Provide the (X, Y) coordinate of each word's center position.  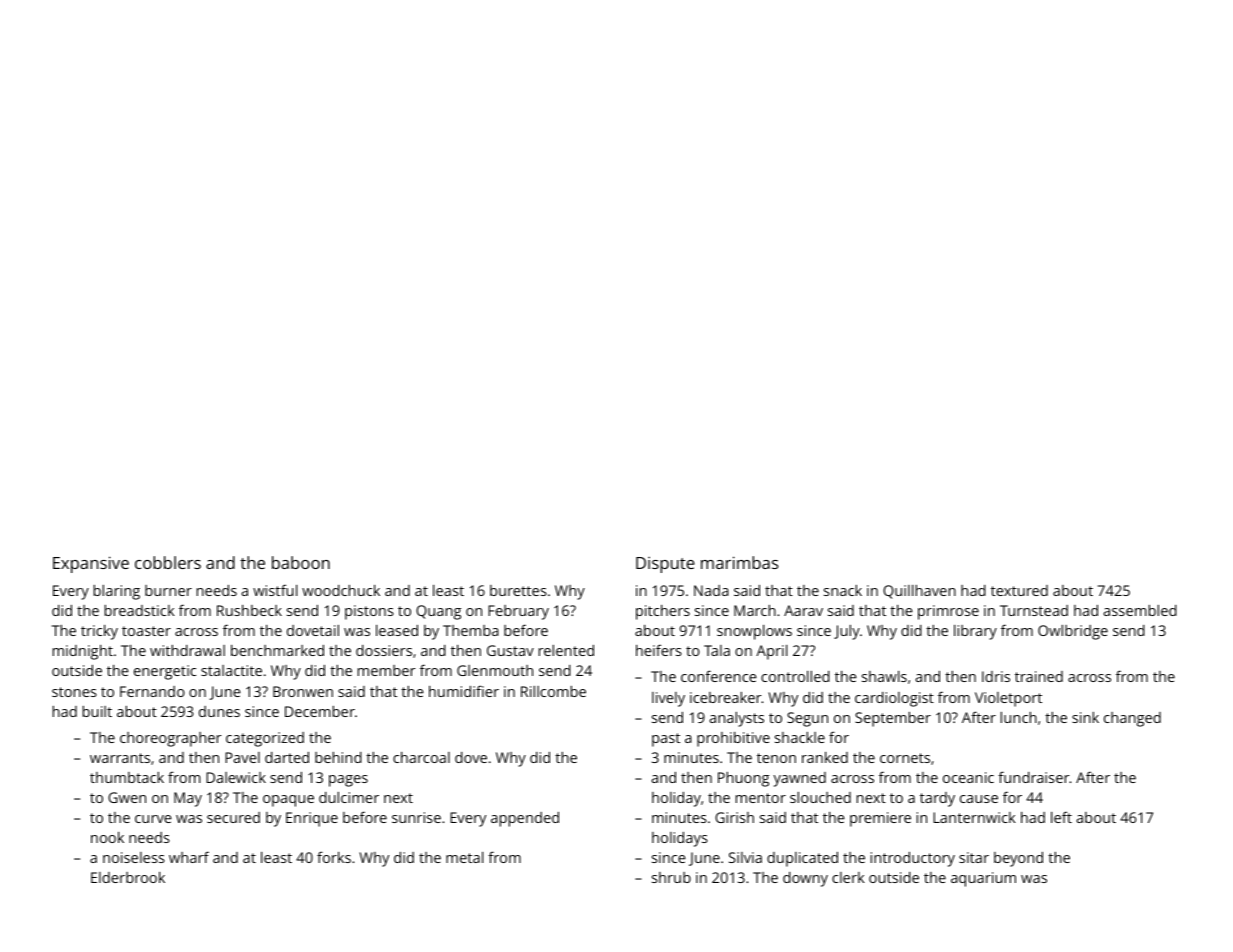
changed (1132, 719)
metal (464, 857)
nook (107, 837)
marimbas (739, 562)
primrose (948, 612)
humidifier (464, 691)
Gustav (510, 650)
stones (74, 692)
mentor (761, 798)
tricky (99, 632)
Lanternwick (974, 817)
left (1061, 817)
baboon (301, 562)
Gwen (127, 797)
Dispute (665, 565)
